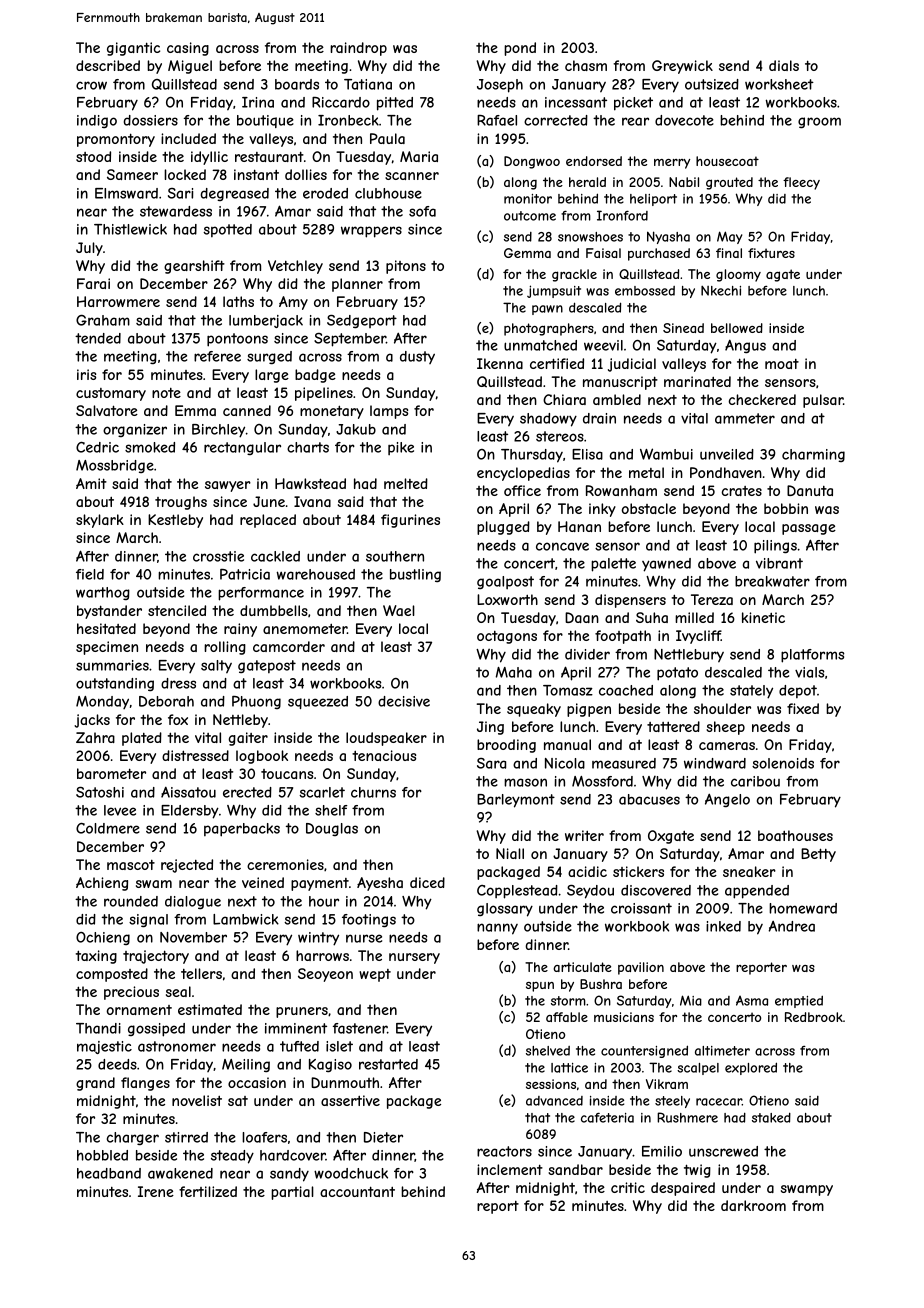  What do you see at coordinates (357, 1191) in the screenshot?
I see `accountant` at bounding box center [357, 1191].
